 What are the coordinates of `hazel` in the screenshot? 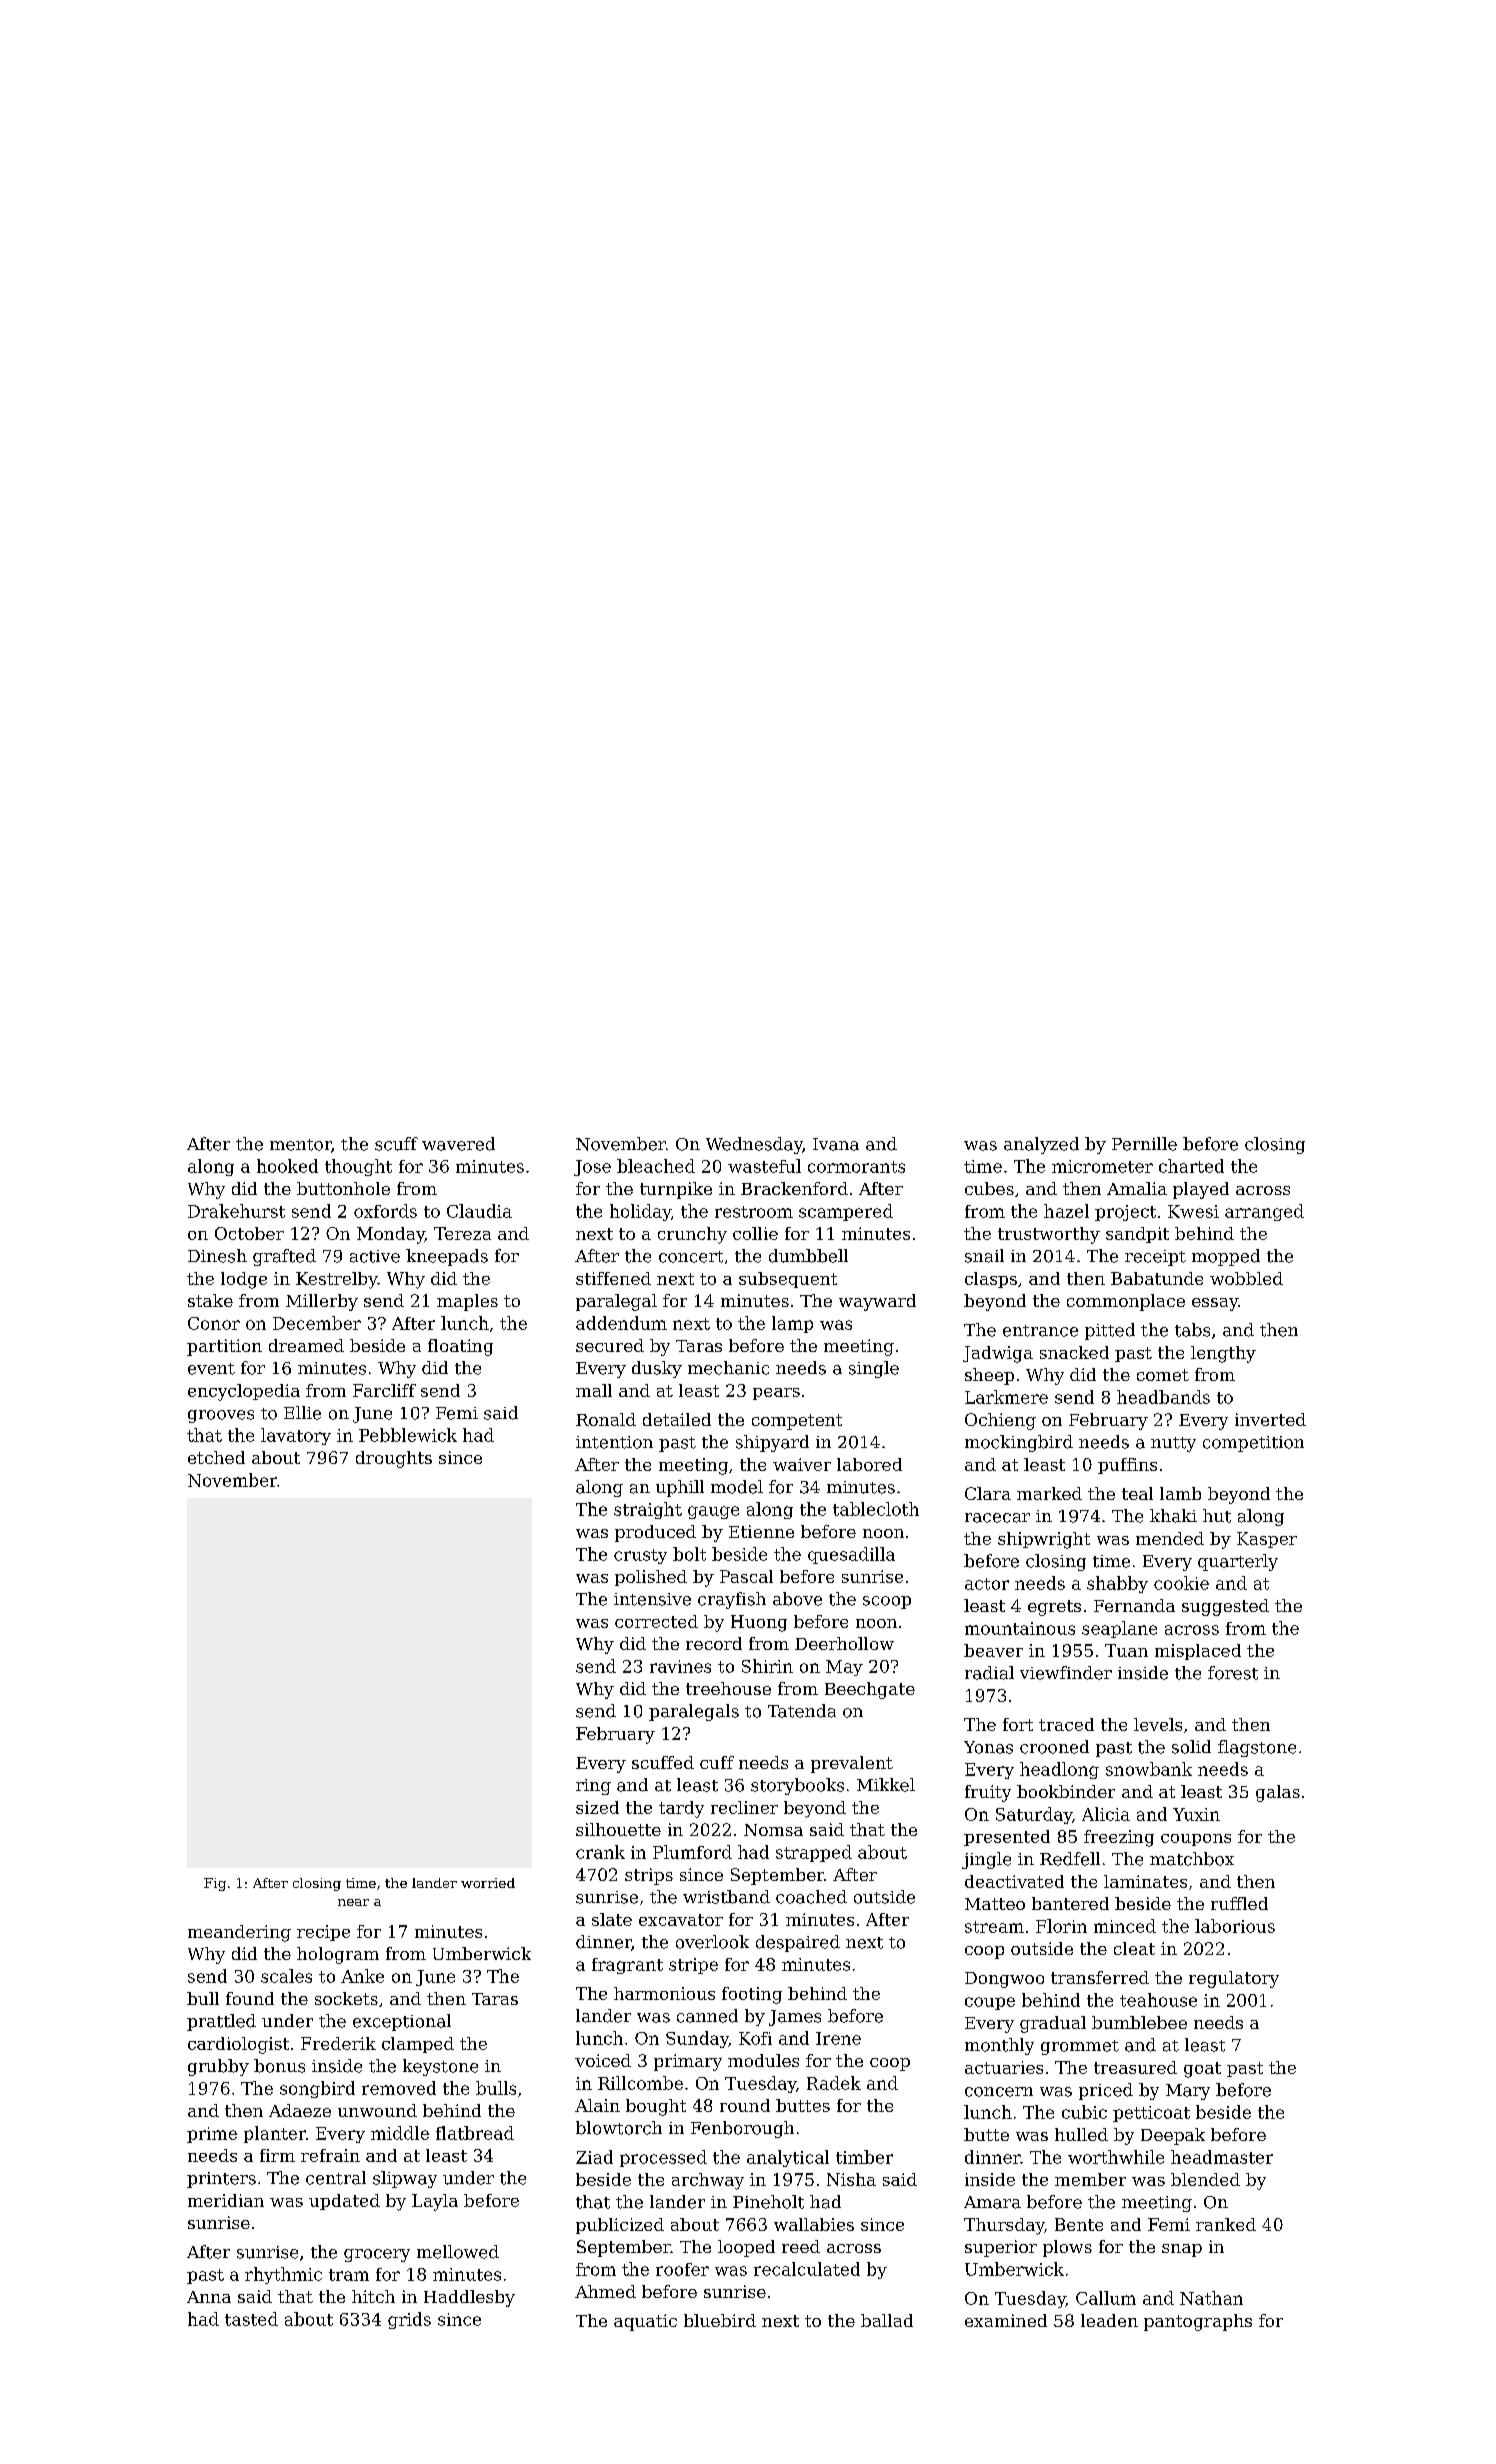 It's located at (1066, 1211).
